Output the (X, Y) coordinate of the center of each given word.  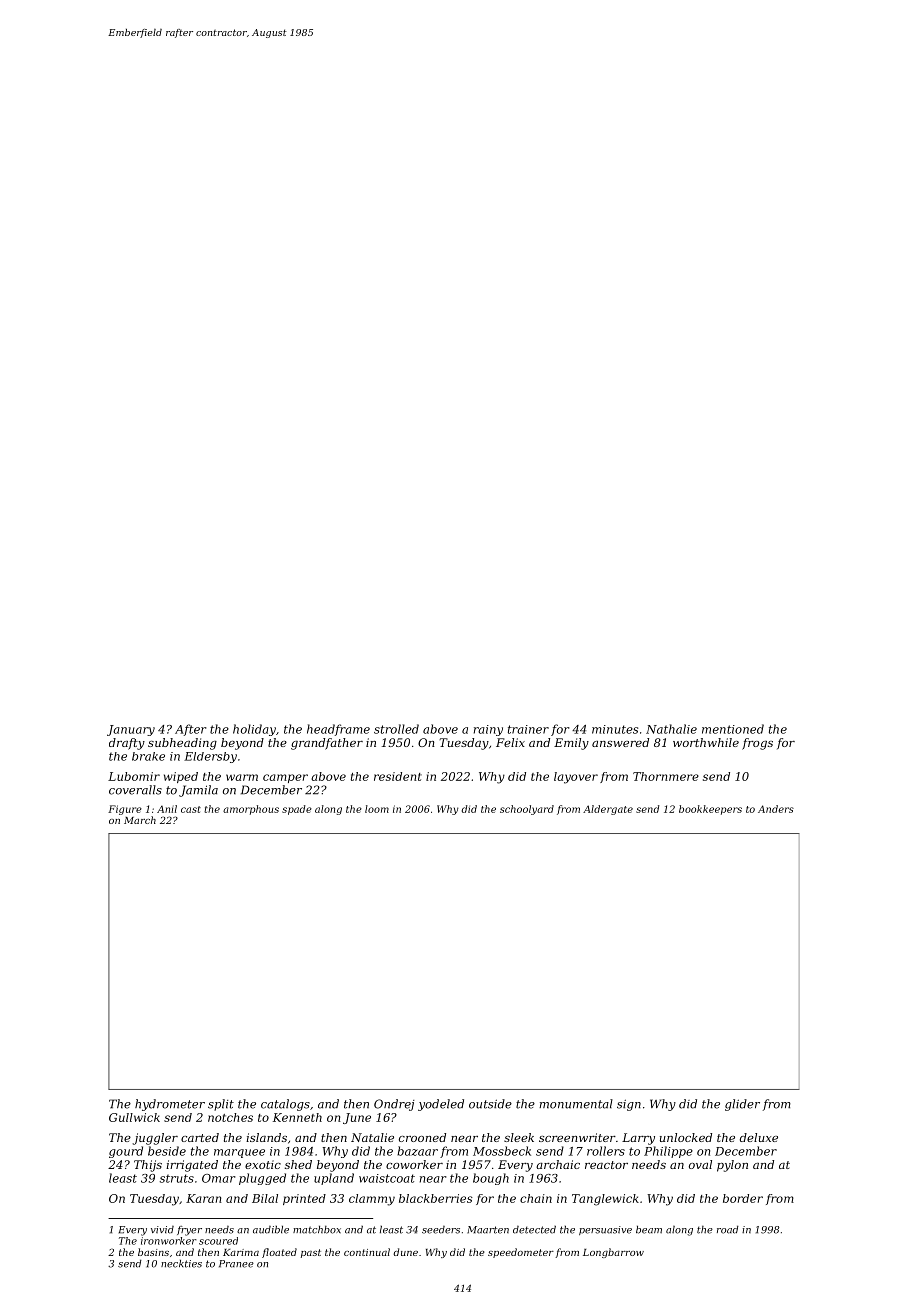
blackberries (436, 1198)
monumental (576, 1104)
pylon (732, 1166)
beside (167, 1151)
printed (304, 1199)
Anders (776, 809)
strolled (396, 729)
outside (490, 1104)
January (131, 730)
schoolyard (527, 810)
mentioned (733, 729)
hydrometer (170, 1105)
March (140, 820)
